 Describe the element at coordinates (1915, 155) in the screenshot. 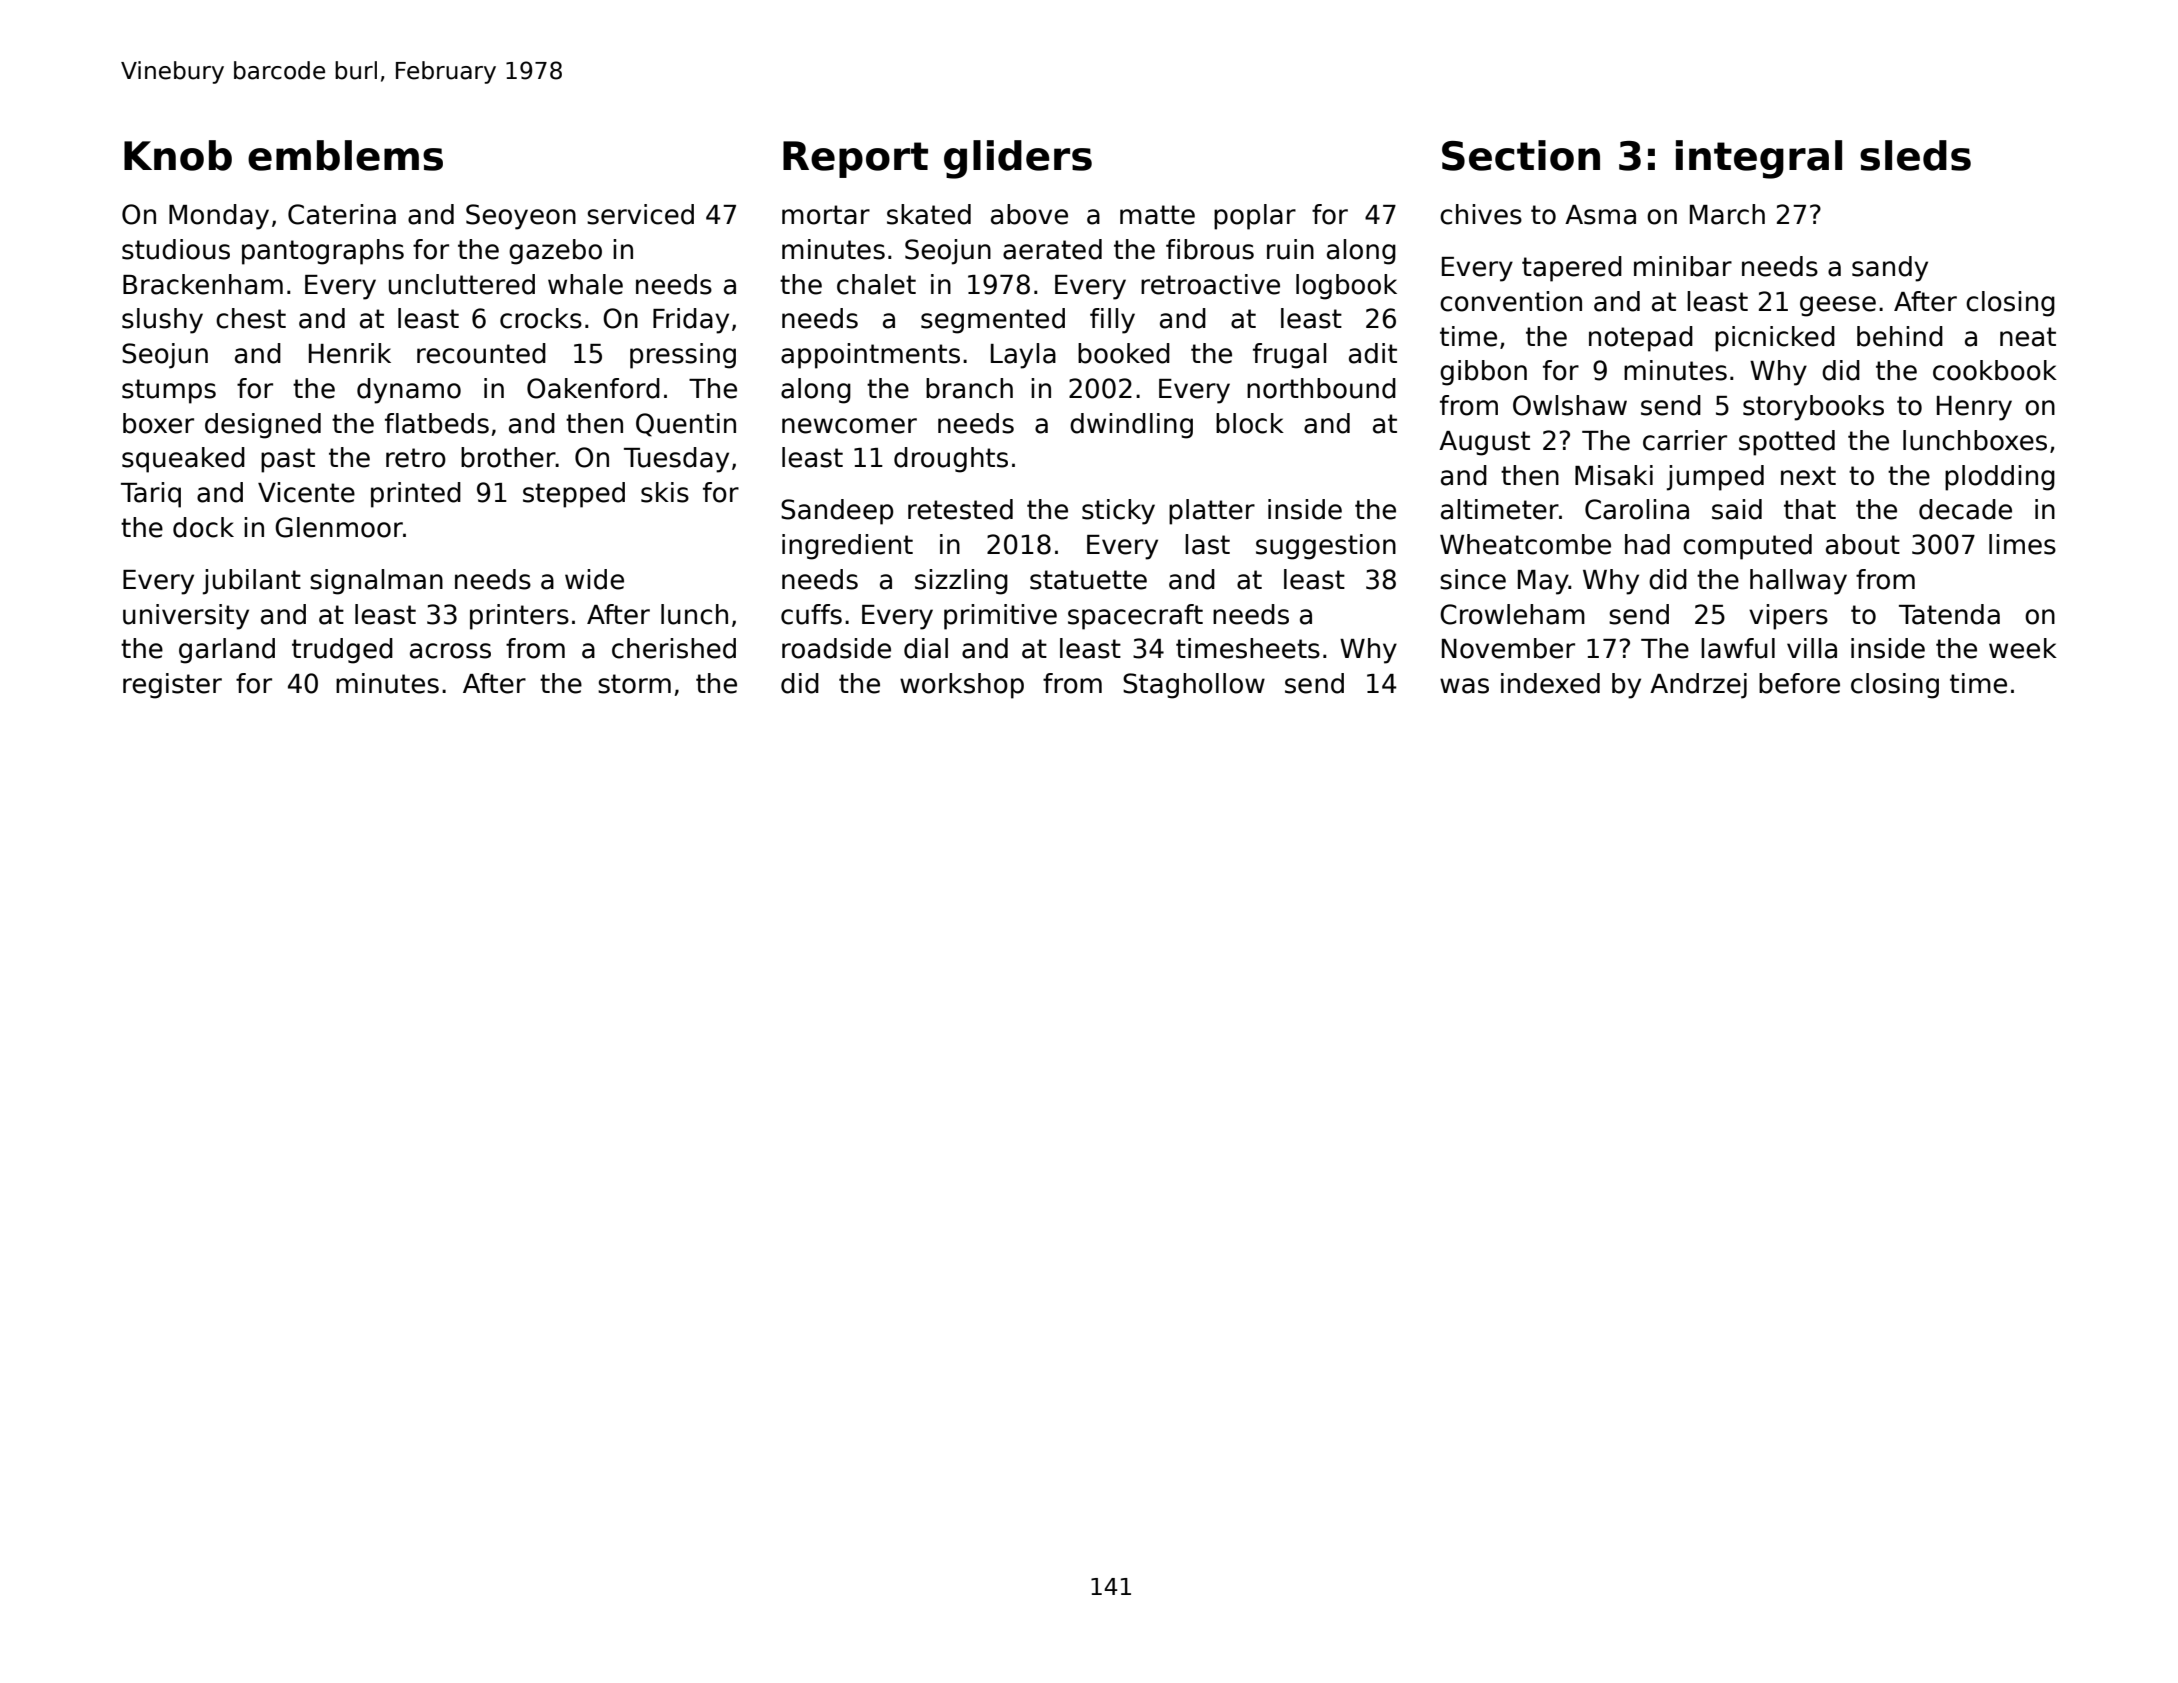

I see `sleds` at that location.
